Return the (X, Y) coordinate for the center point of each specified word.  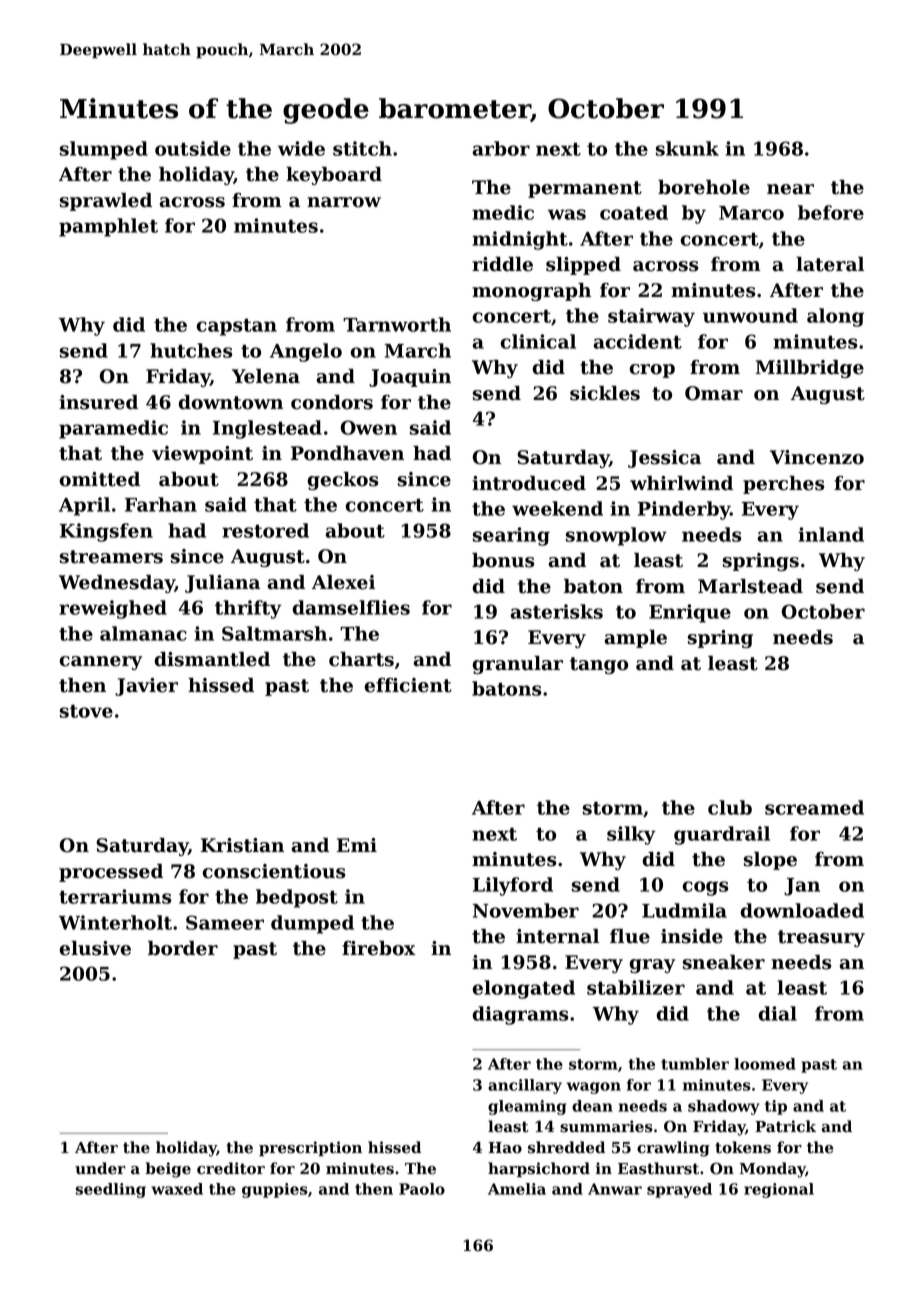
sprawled (106, 202)
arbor (501, 148)
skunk (687, 148)
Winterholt (115, 922)
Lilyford (513, 886)
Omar (714, 393)
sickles (605, 393)
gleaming (527, 1107)
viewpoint (202, 455)
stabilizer (636, 987)
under (100, 1168)
